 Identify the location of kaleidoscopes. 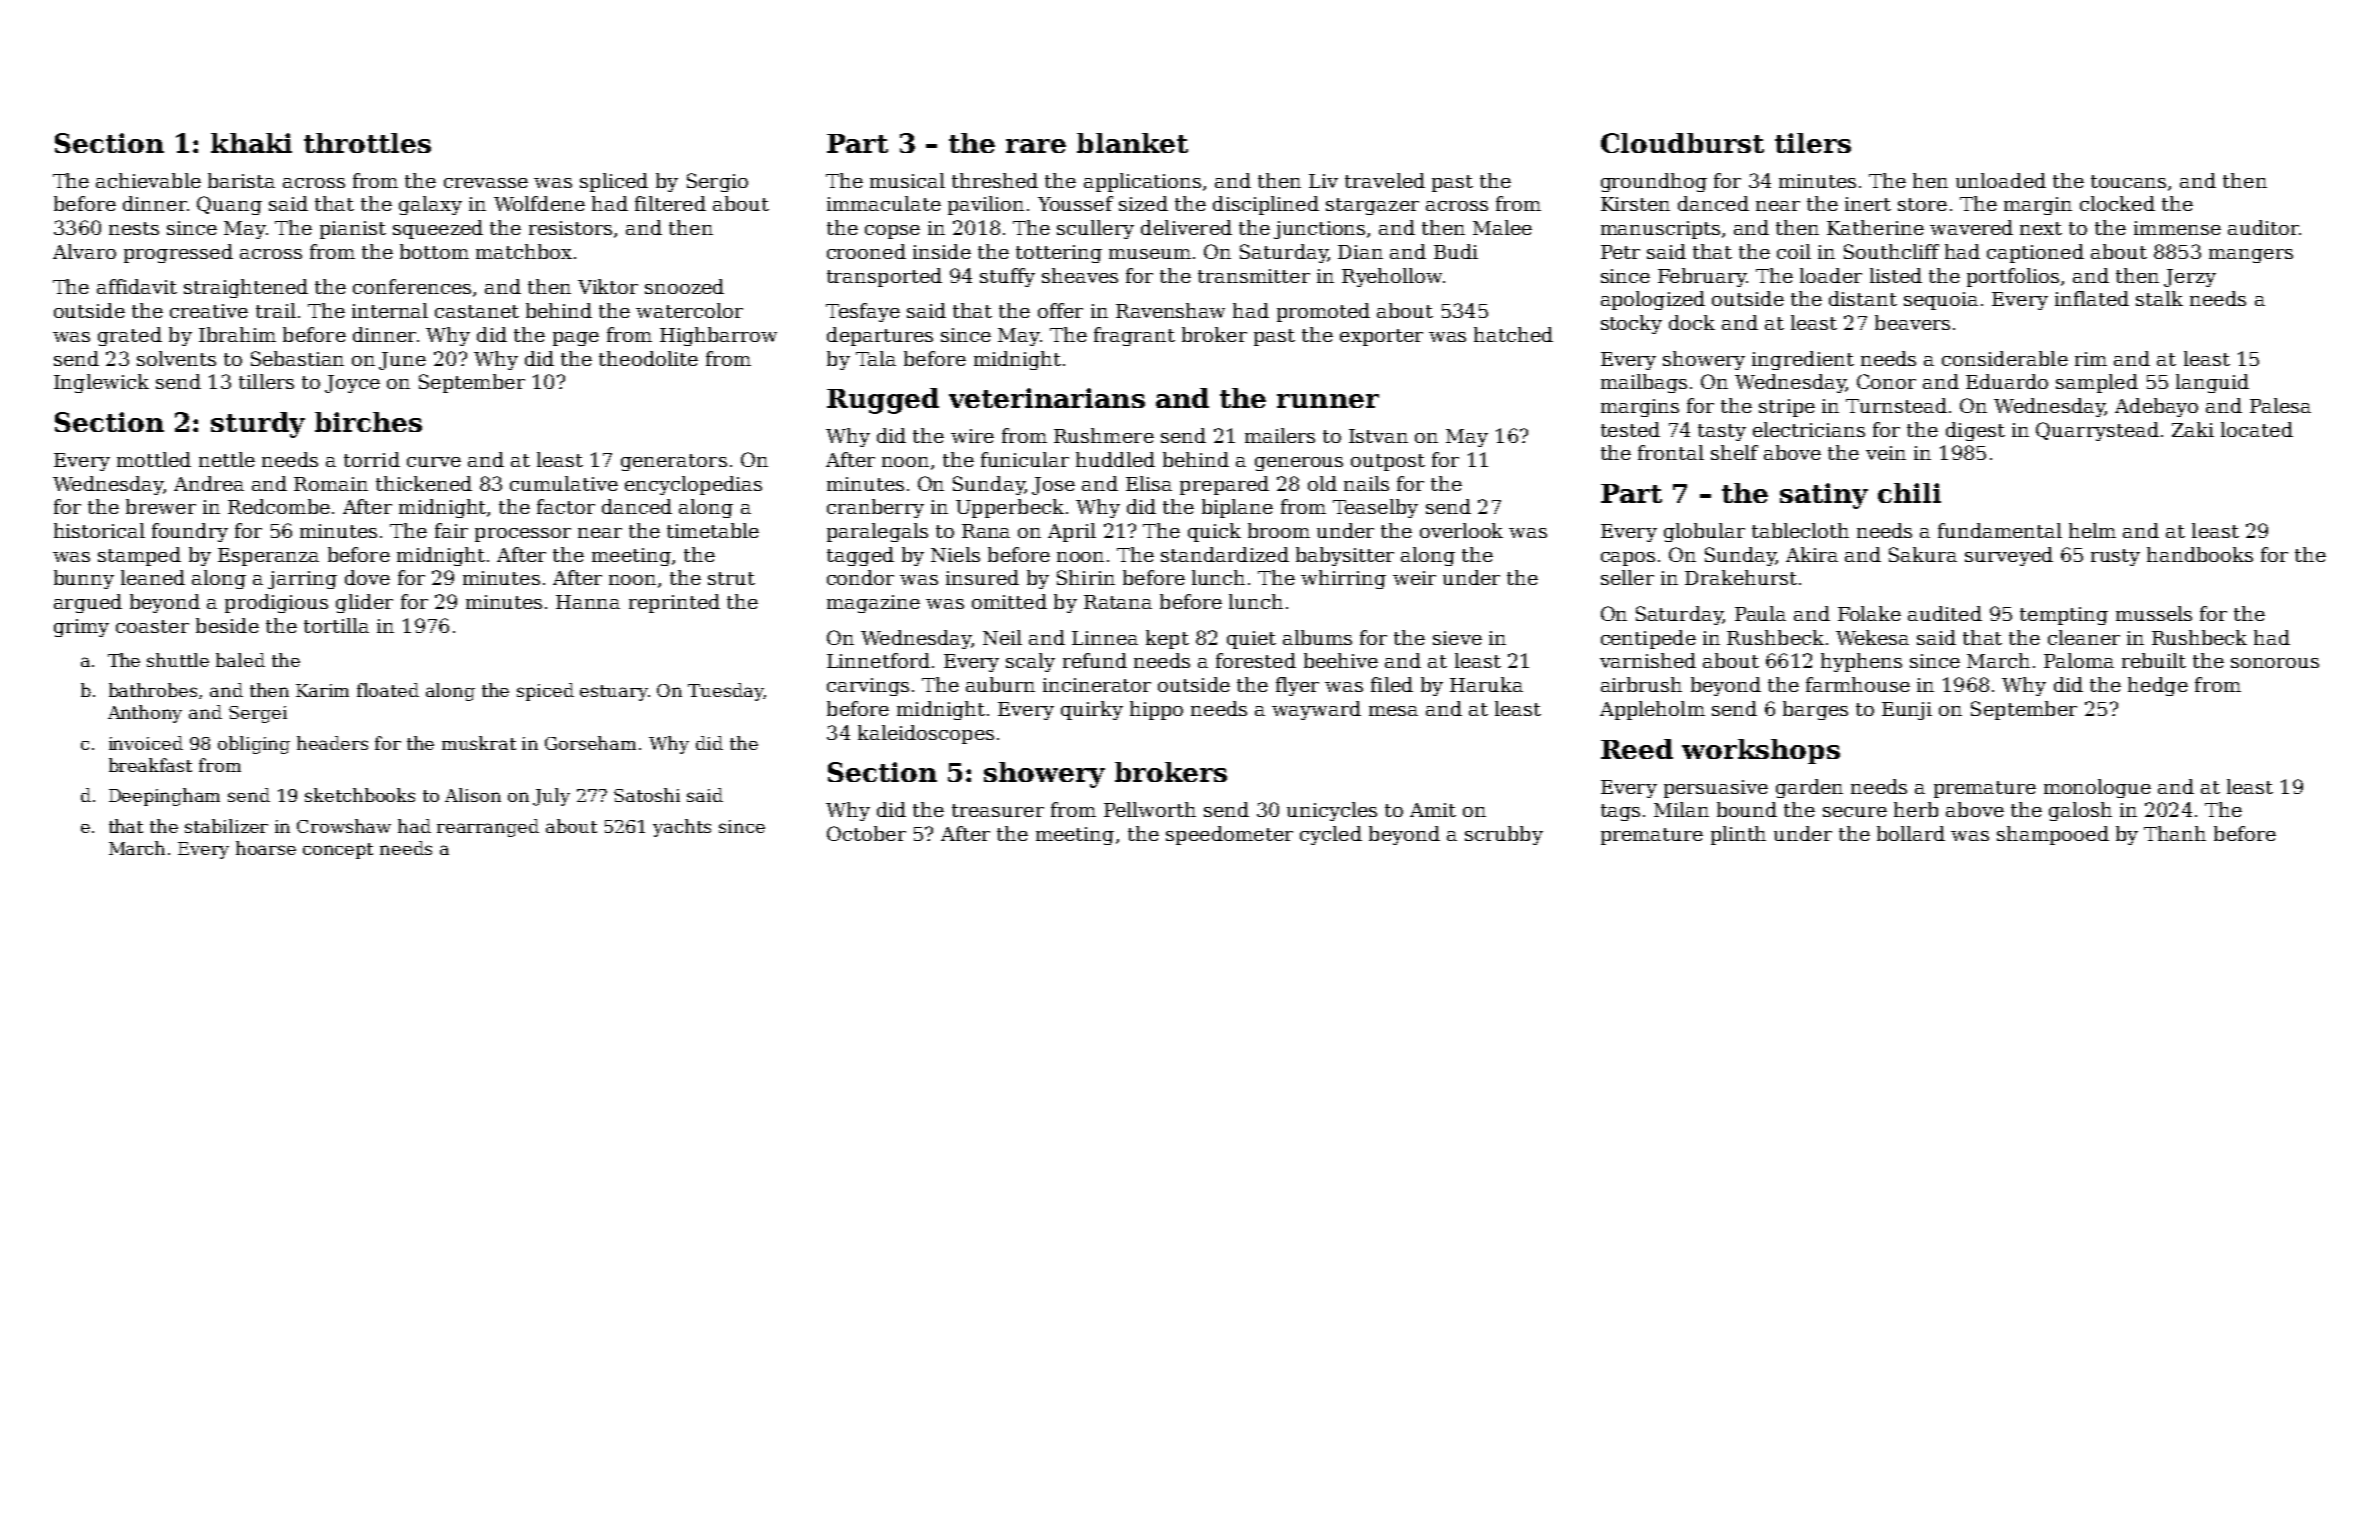
(926, 734).
